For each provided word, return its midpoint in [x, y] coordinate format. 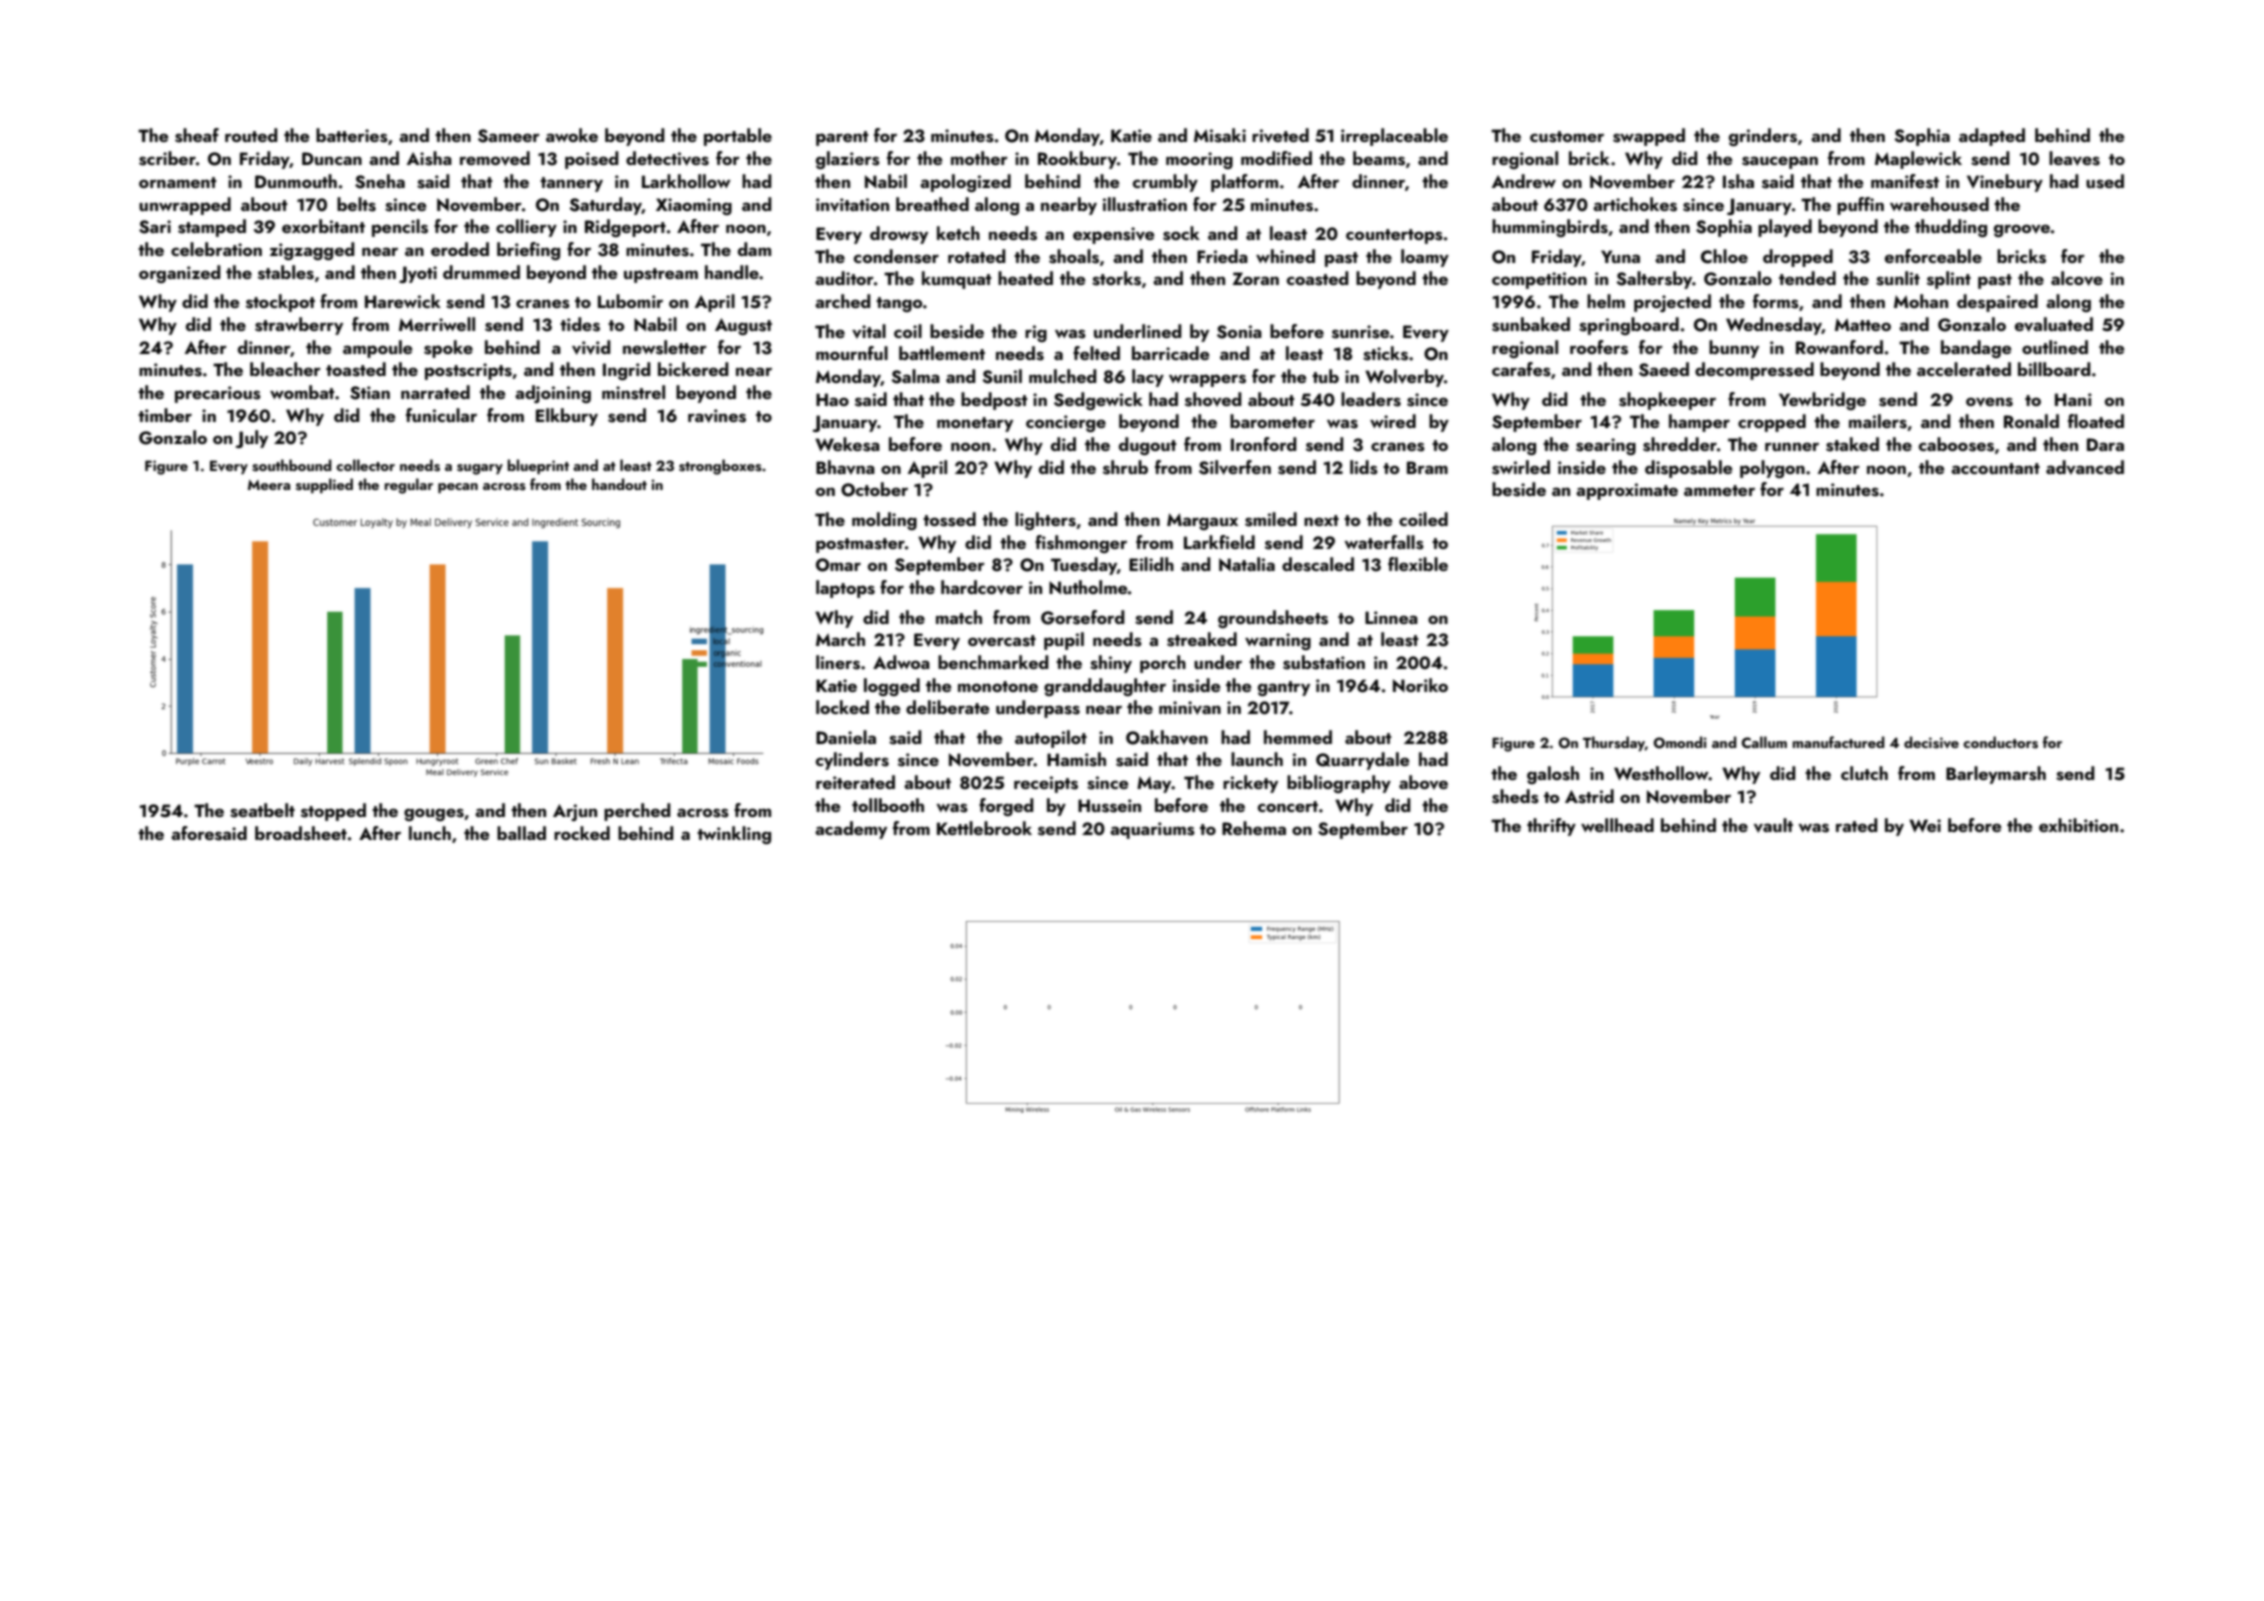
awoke [572, 135]
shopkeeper [1667, 401]
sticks [1385, 353]
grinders [1763, 137]
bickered [693, 369]
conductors [2000, 742]
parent [842, 138]
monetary [975, 424]
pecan [458, 488]
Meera [269, 485]
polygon [1772, 469]
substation [1324, 662]
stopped [333, 812]
